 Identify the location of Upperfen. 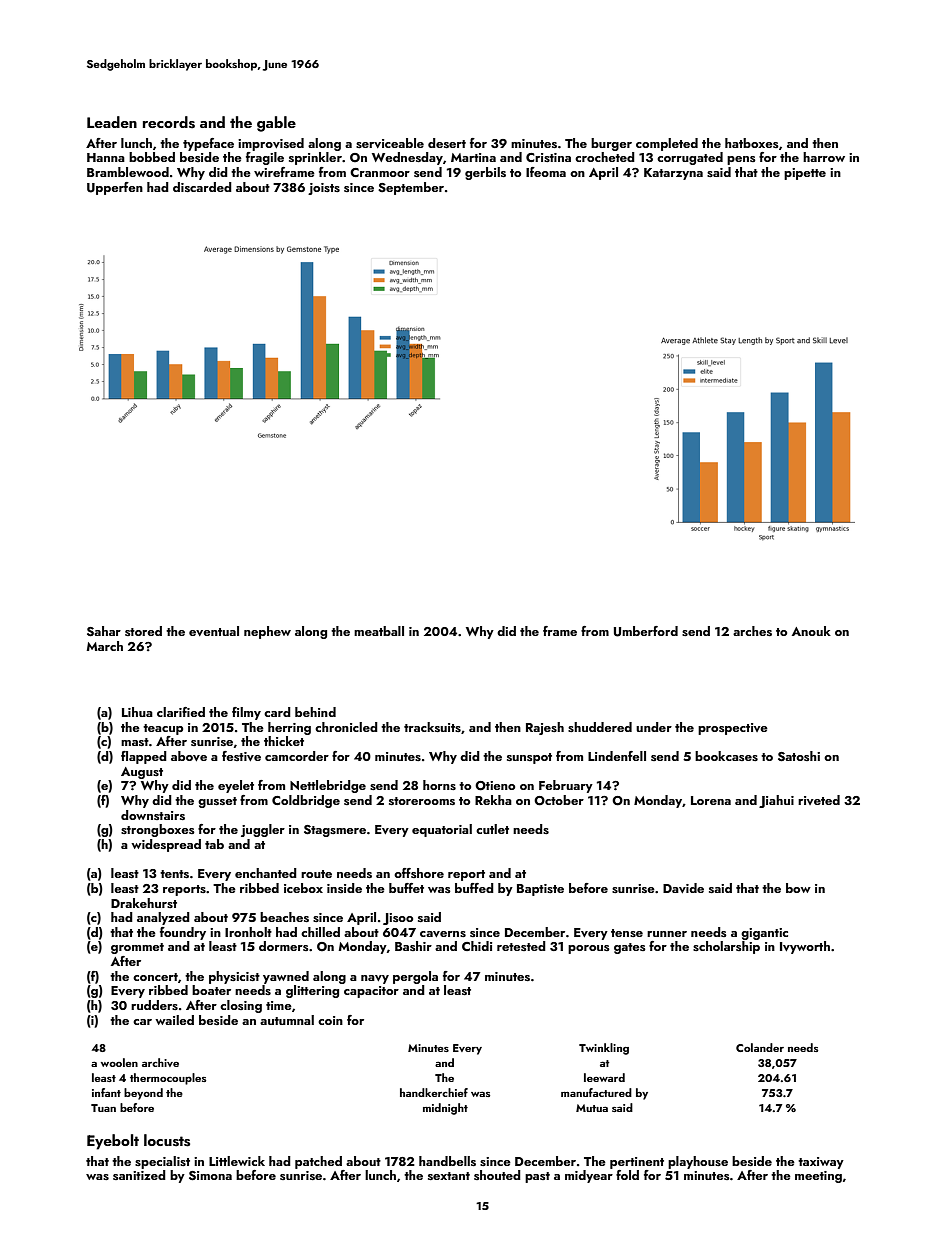
(115, 188).
